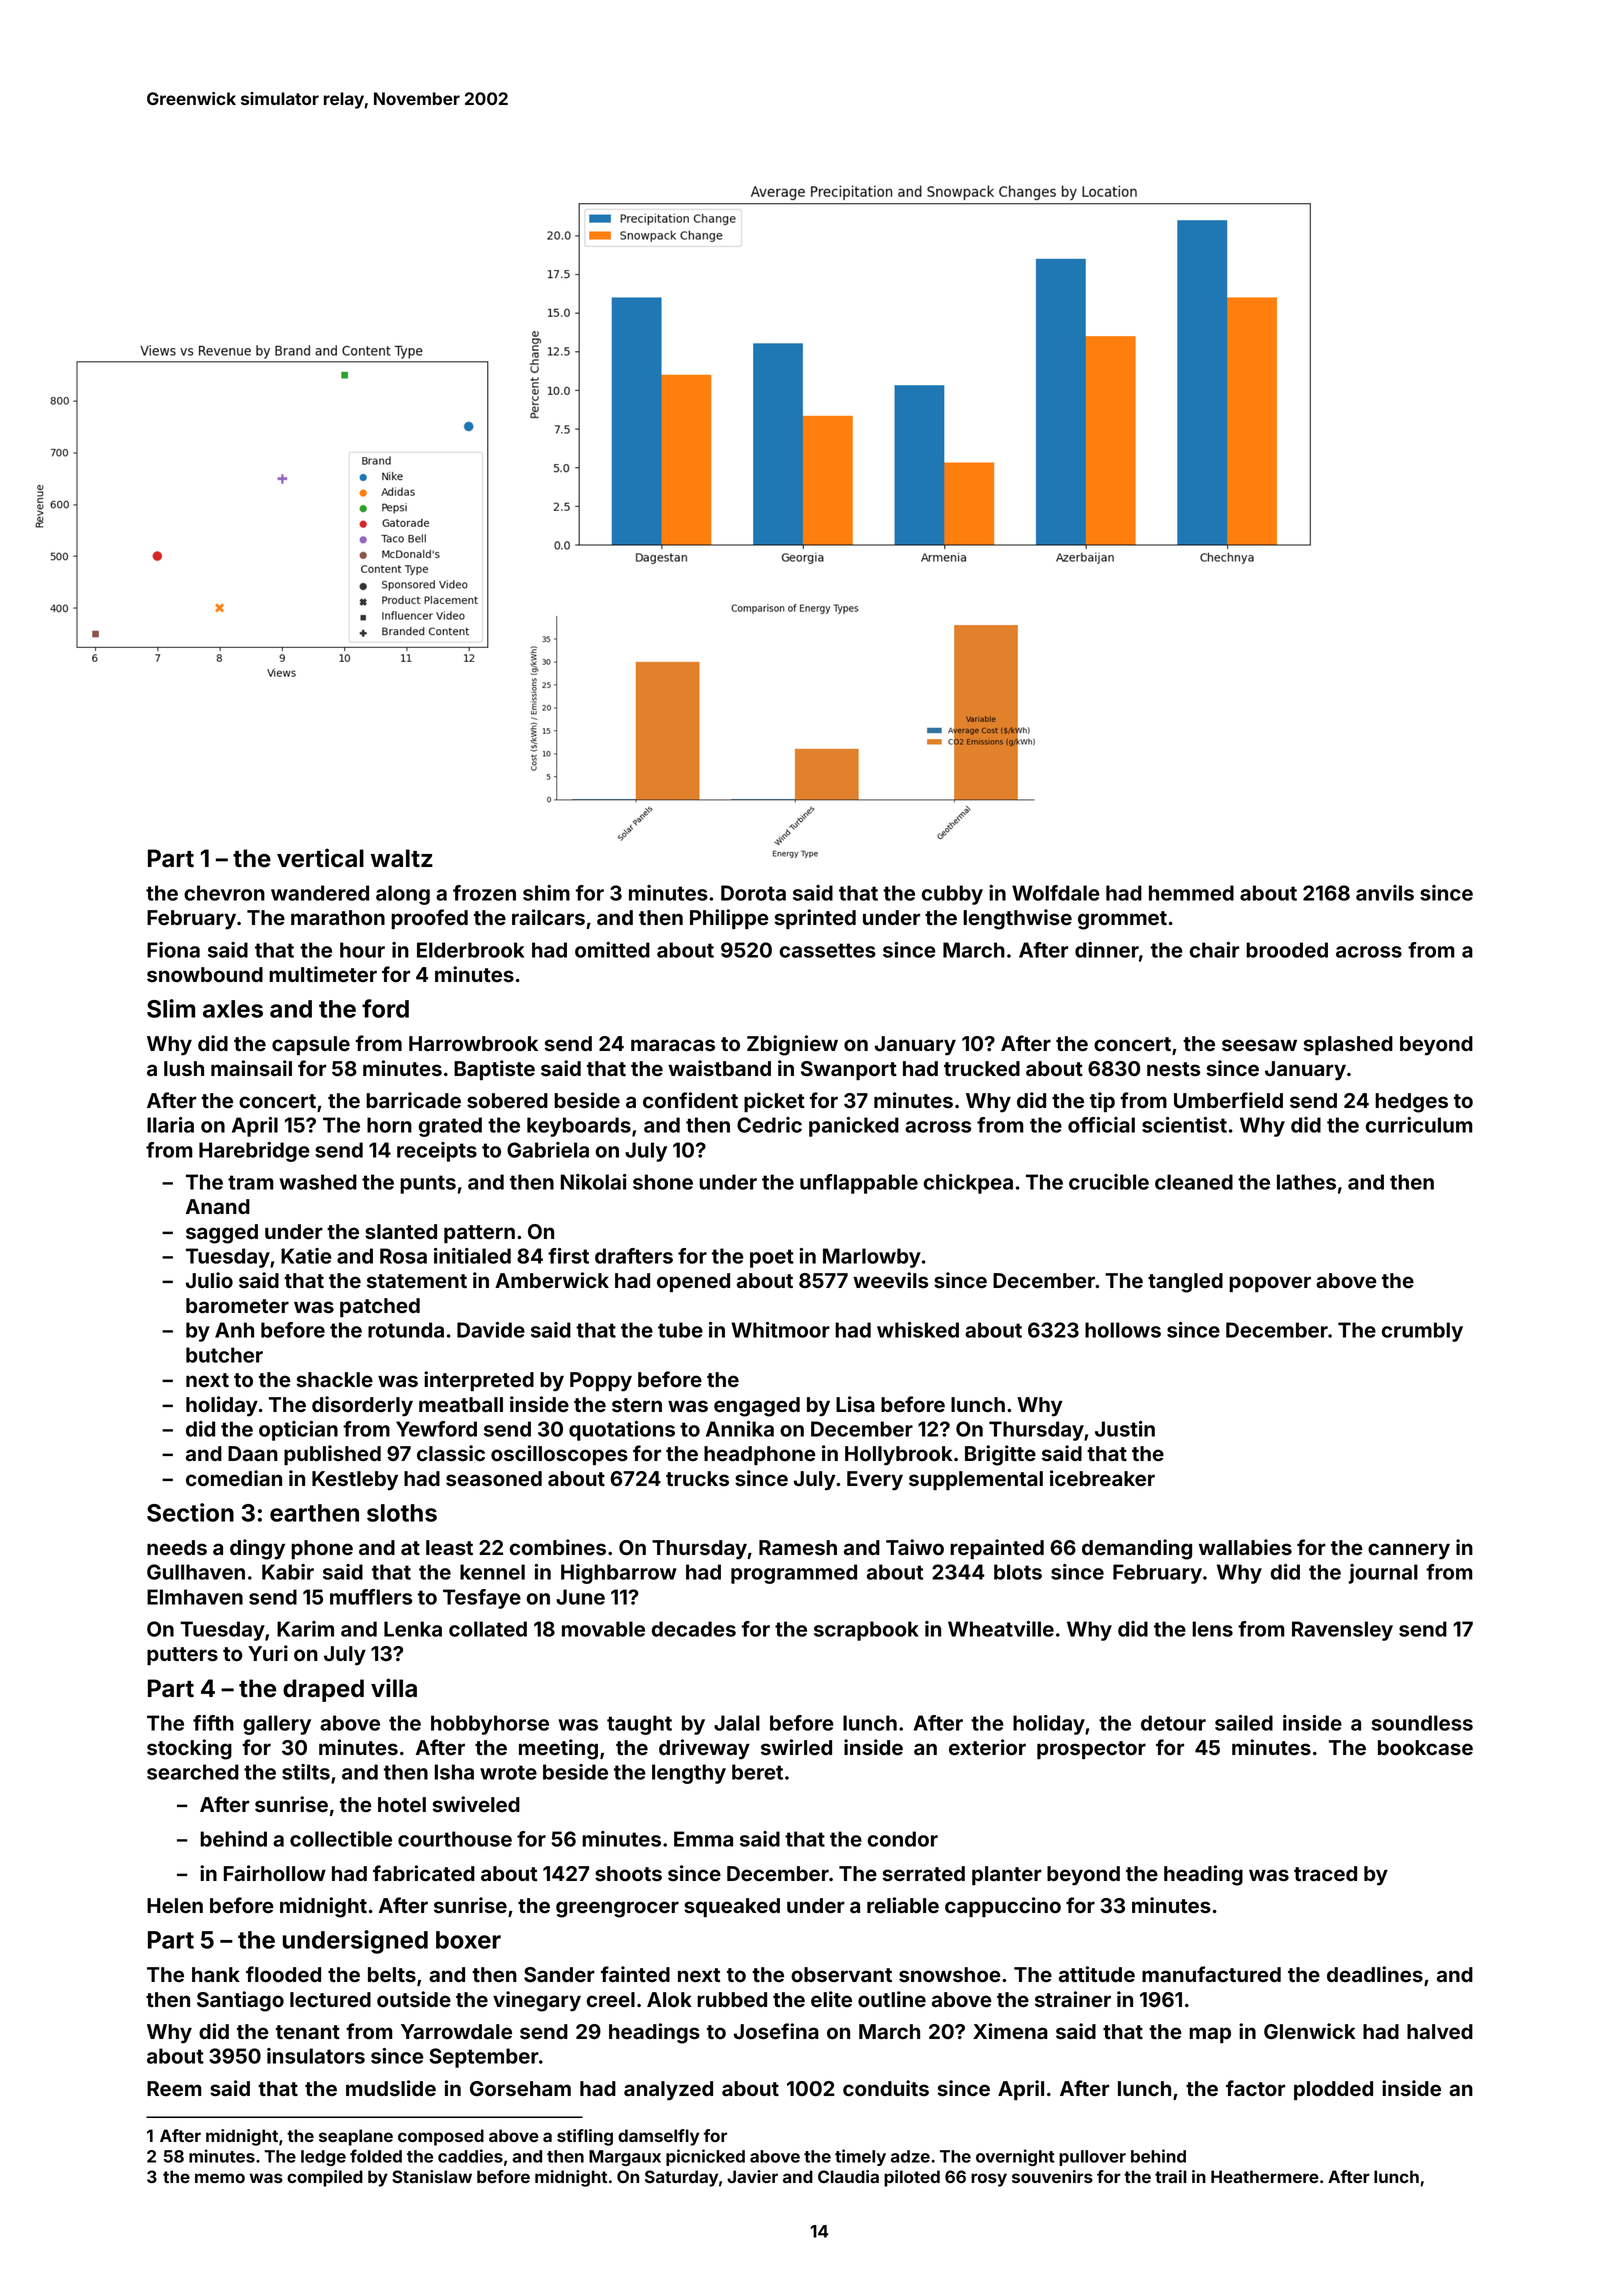  What do you see at coordinates (753, 893) in the page?
I see `Dorota` at bounding box center [753, 893].
